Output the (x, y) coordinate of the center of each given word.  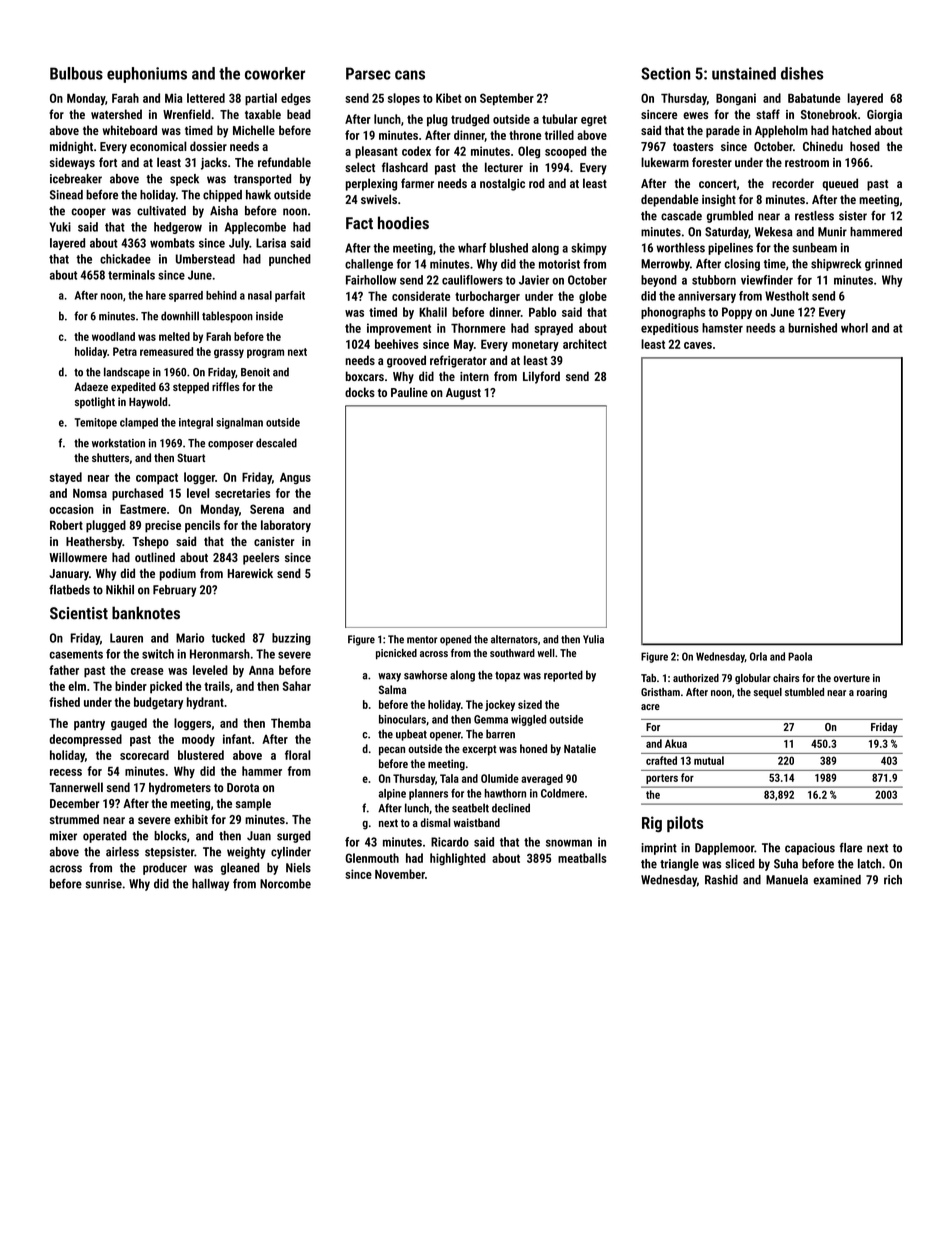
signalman (239, 423)
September (507, 99)
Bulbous (76, 73)
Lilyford (541, 377)
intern (474, 376)
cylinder (291, 853)
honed (533, 748)
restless (814, 216)
